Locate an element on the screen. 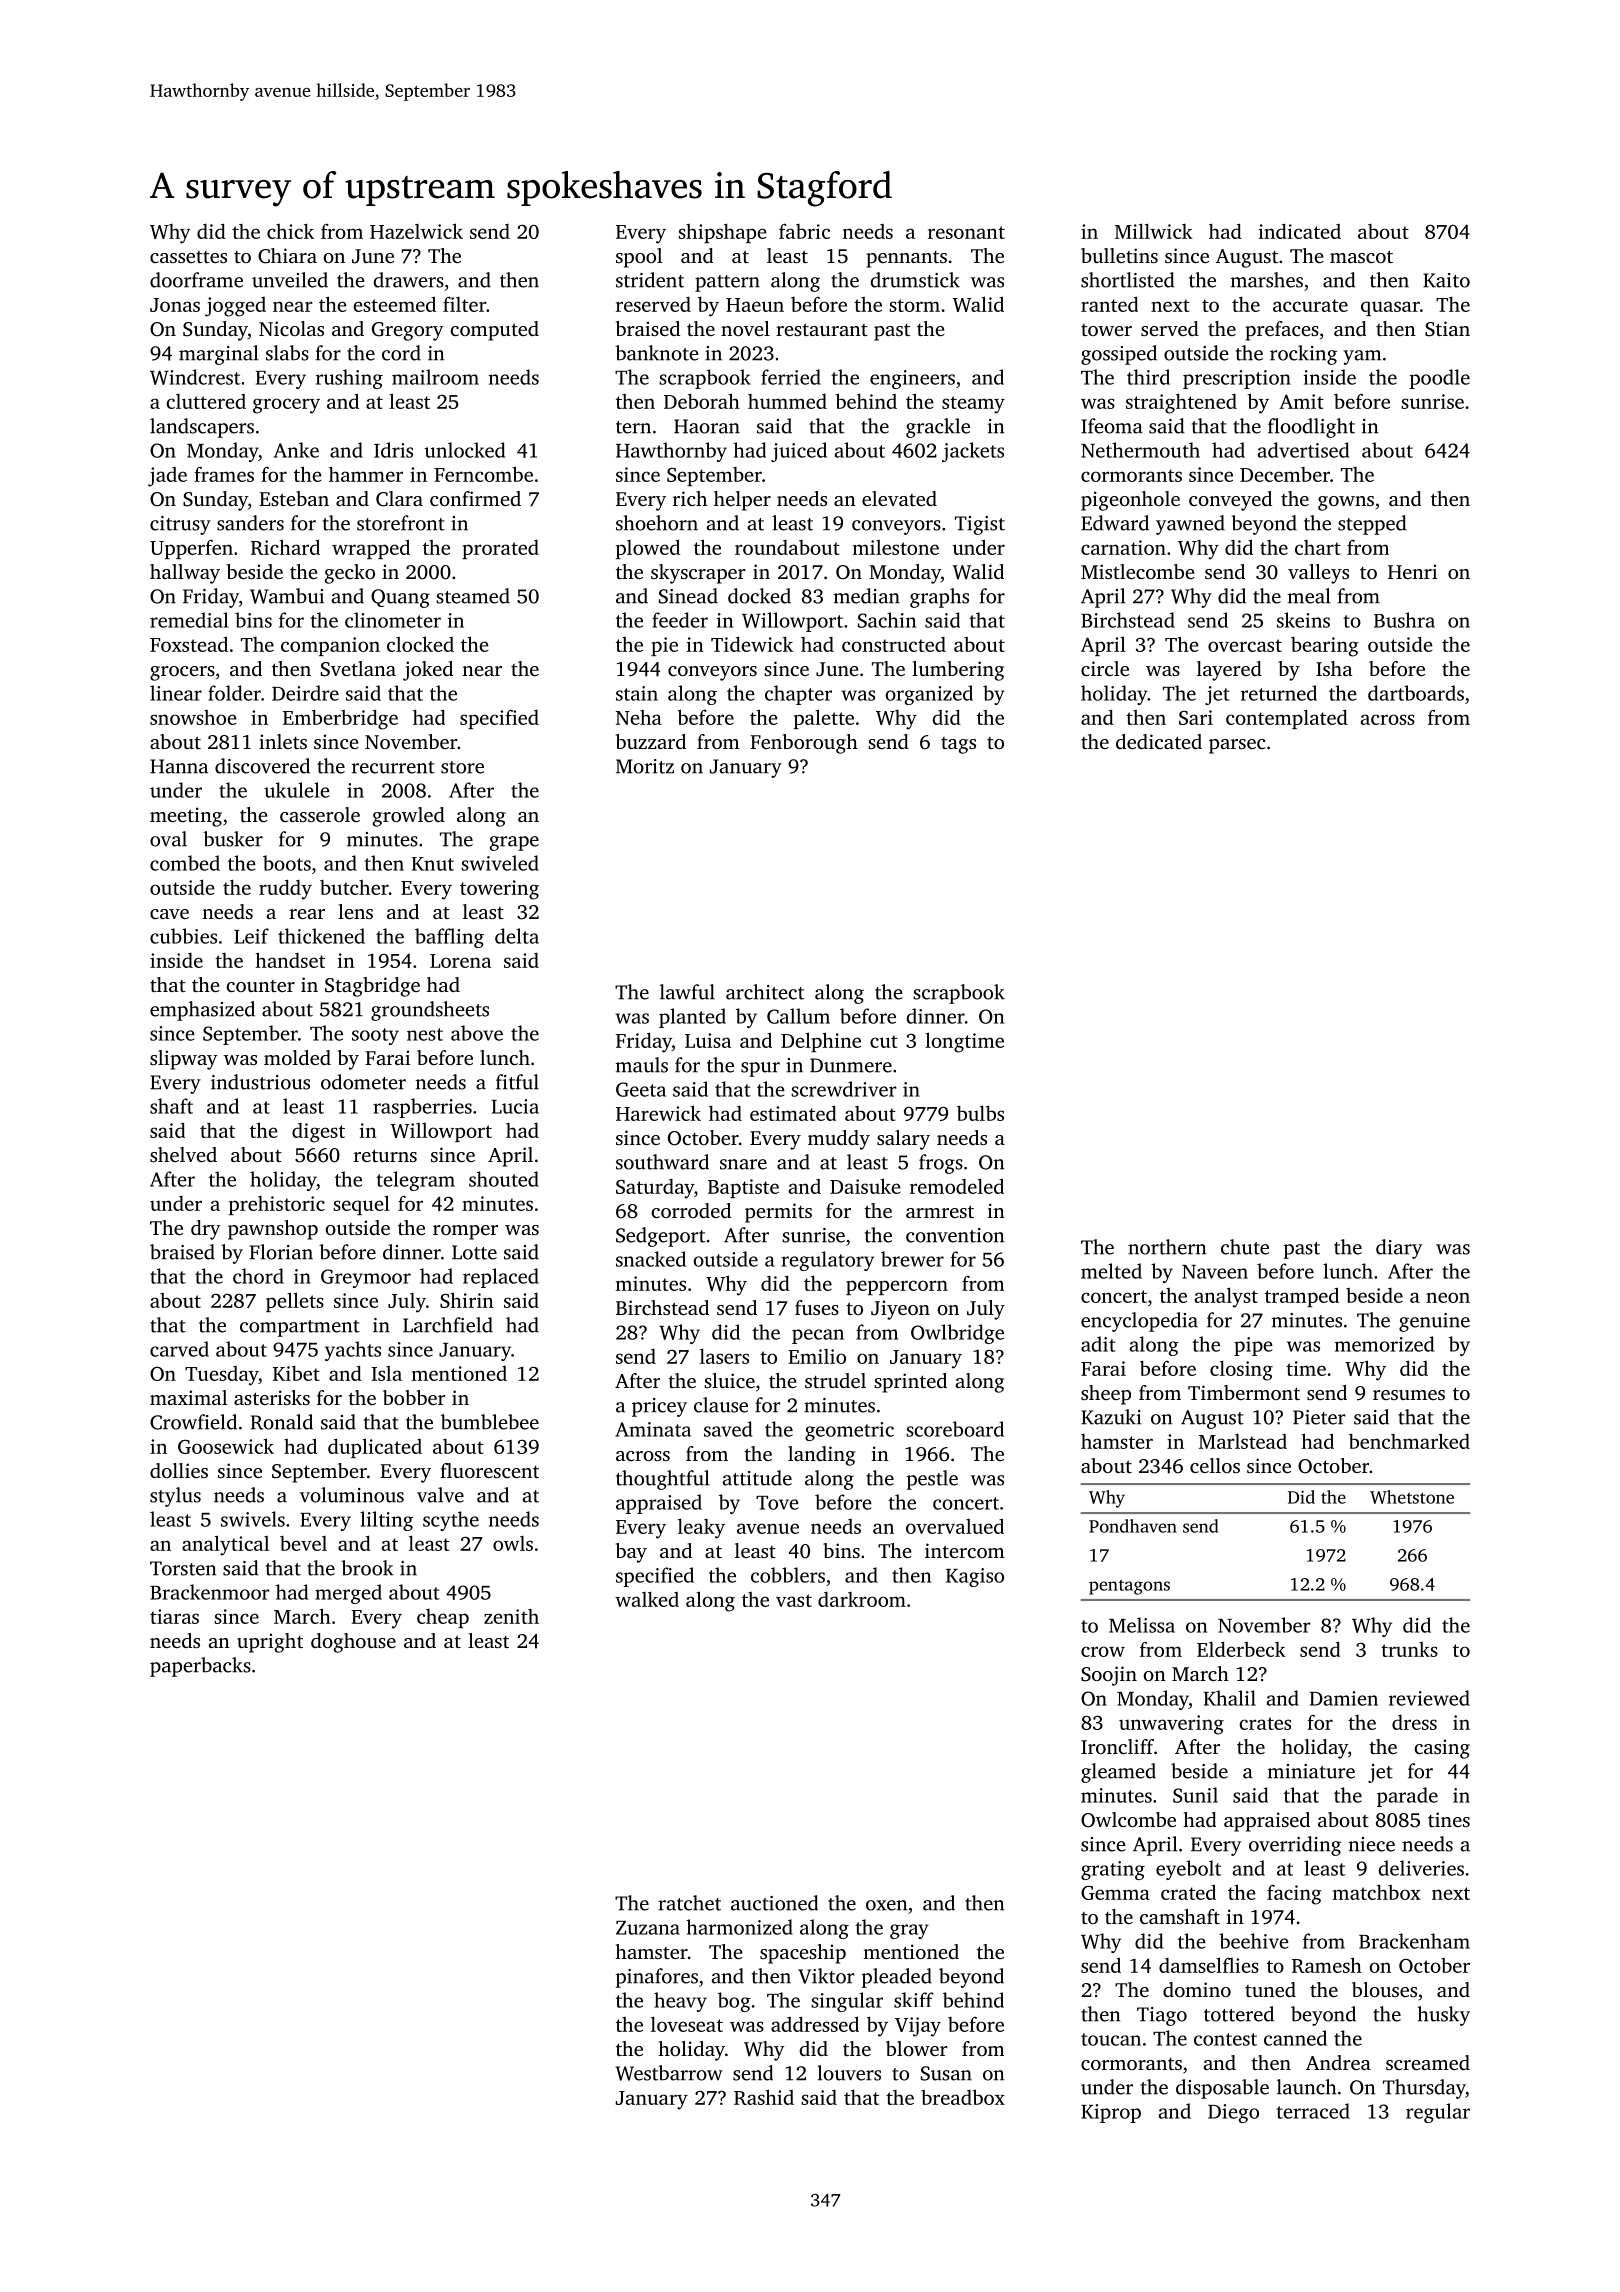 Image resolution: width=1620 pixels, height=2292 pixels. terraced is located at coordinates (1313, 2111).
